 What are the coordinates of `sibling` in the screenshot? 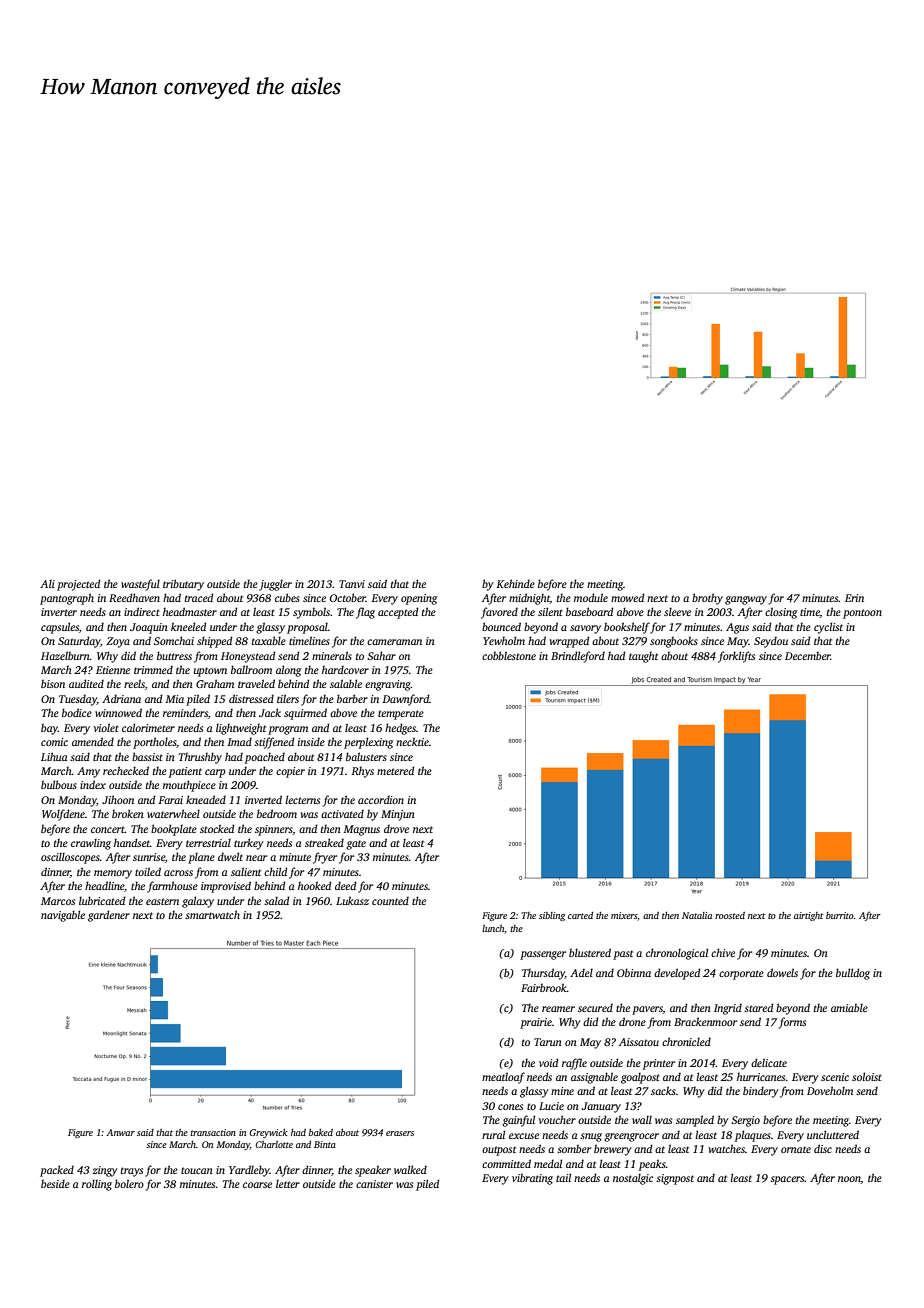 It's located at (552, 916).
